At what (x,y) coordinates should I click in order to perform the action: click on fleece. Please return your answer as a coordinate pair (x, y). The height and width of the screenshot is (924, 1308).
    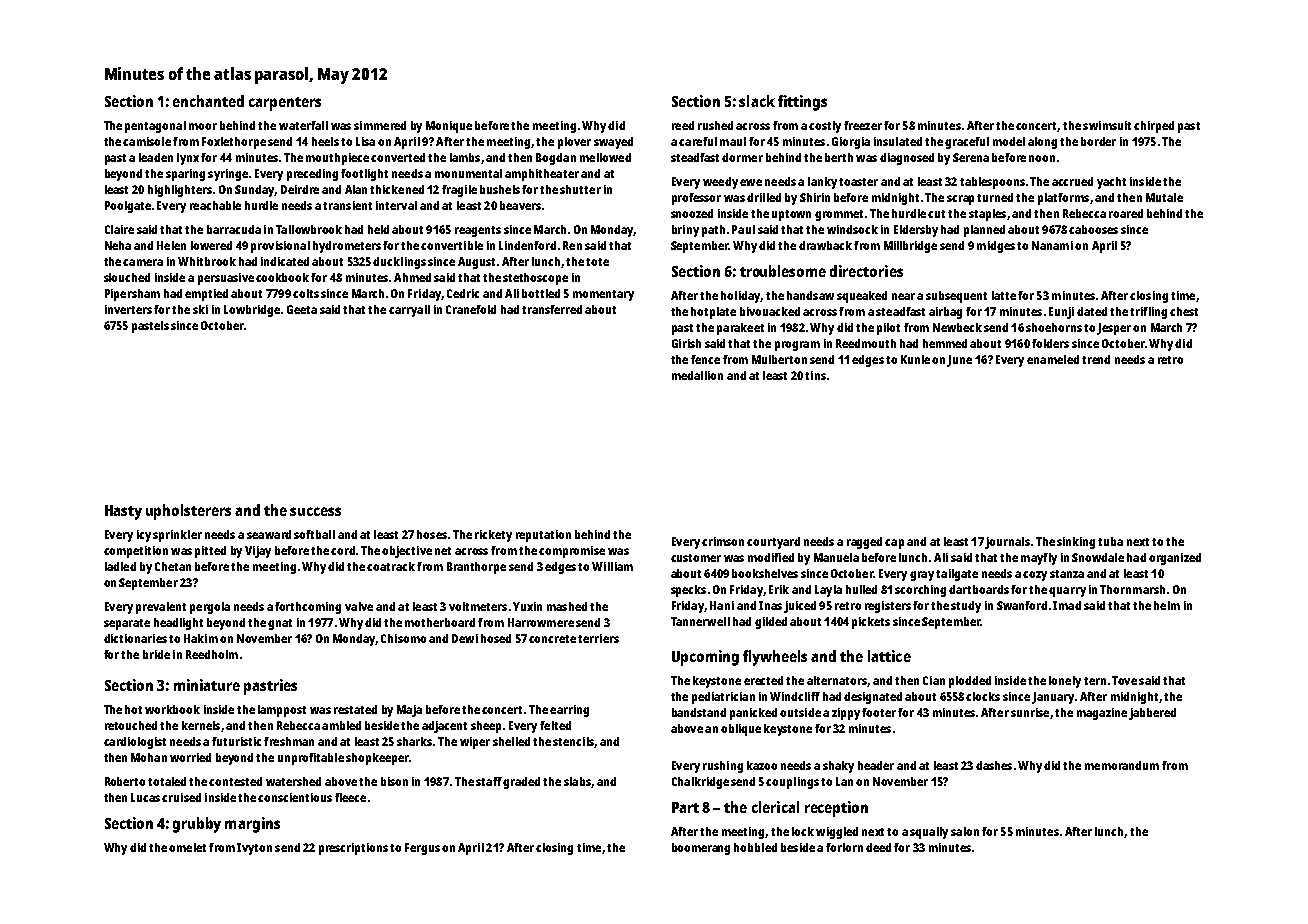
    Looking at the image, I should click on (350, 797).
